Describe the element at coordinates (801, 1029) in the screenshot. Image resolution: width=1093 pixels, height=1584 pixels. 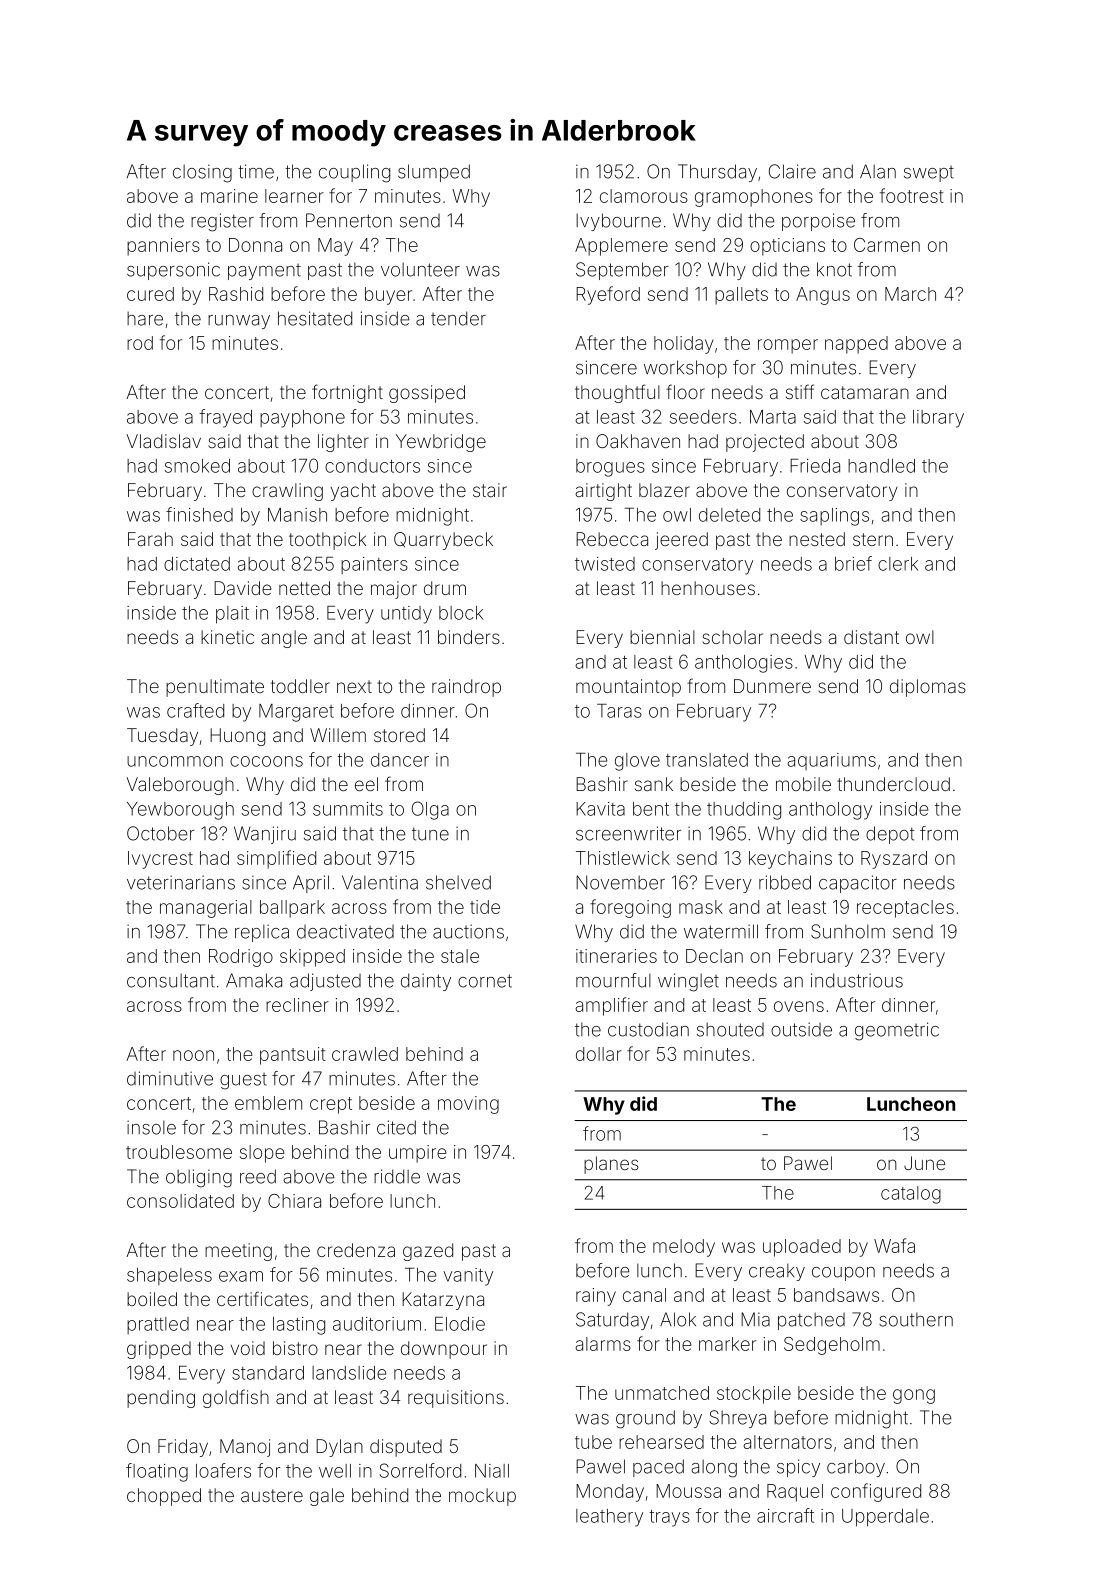
I see `outside` at that location.
